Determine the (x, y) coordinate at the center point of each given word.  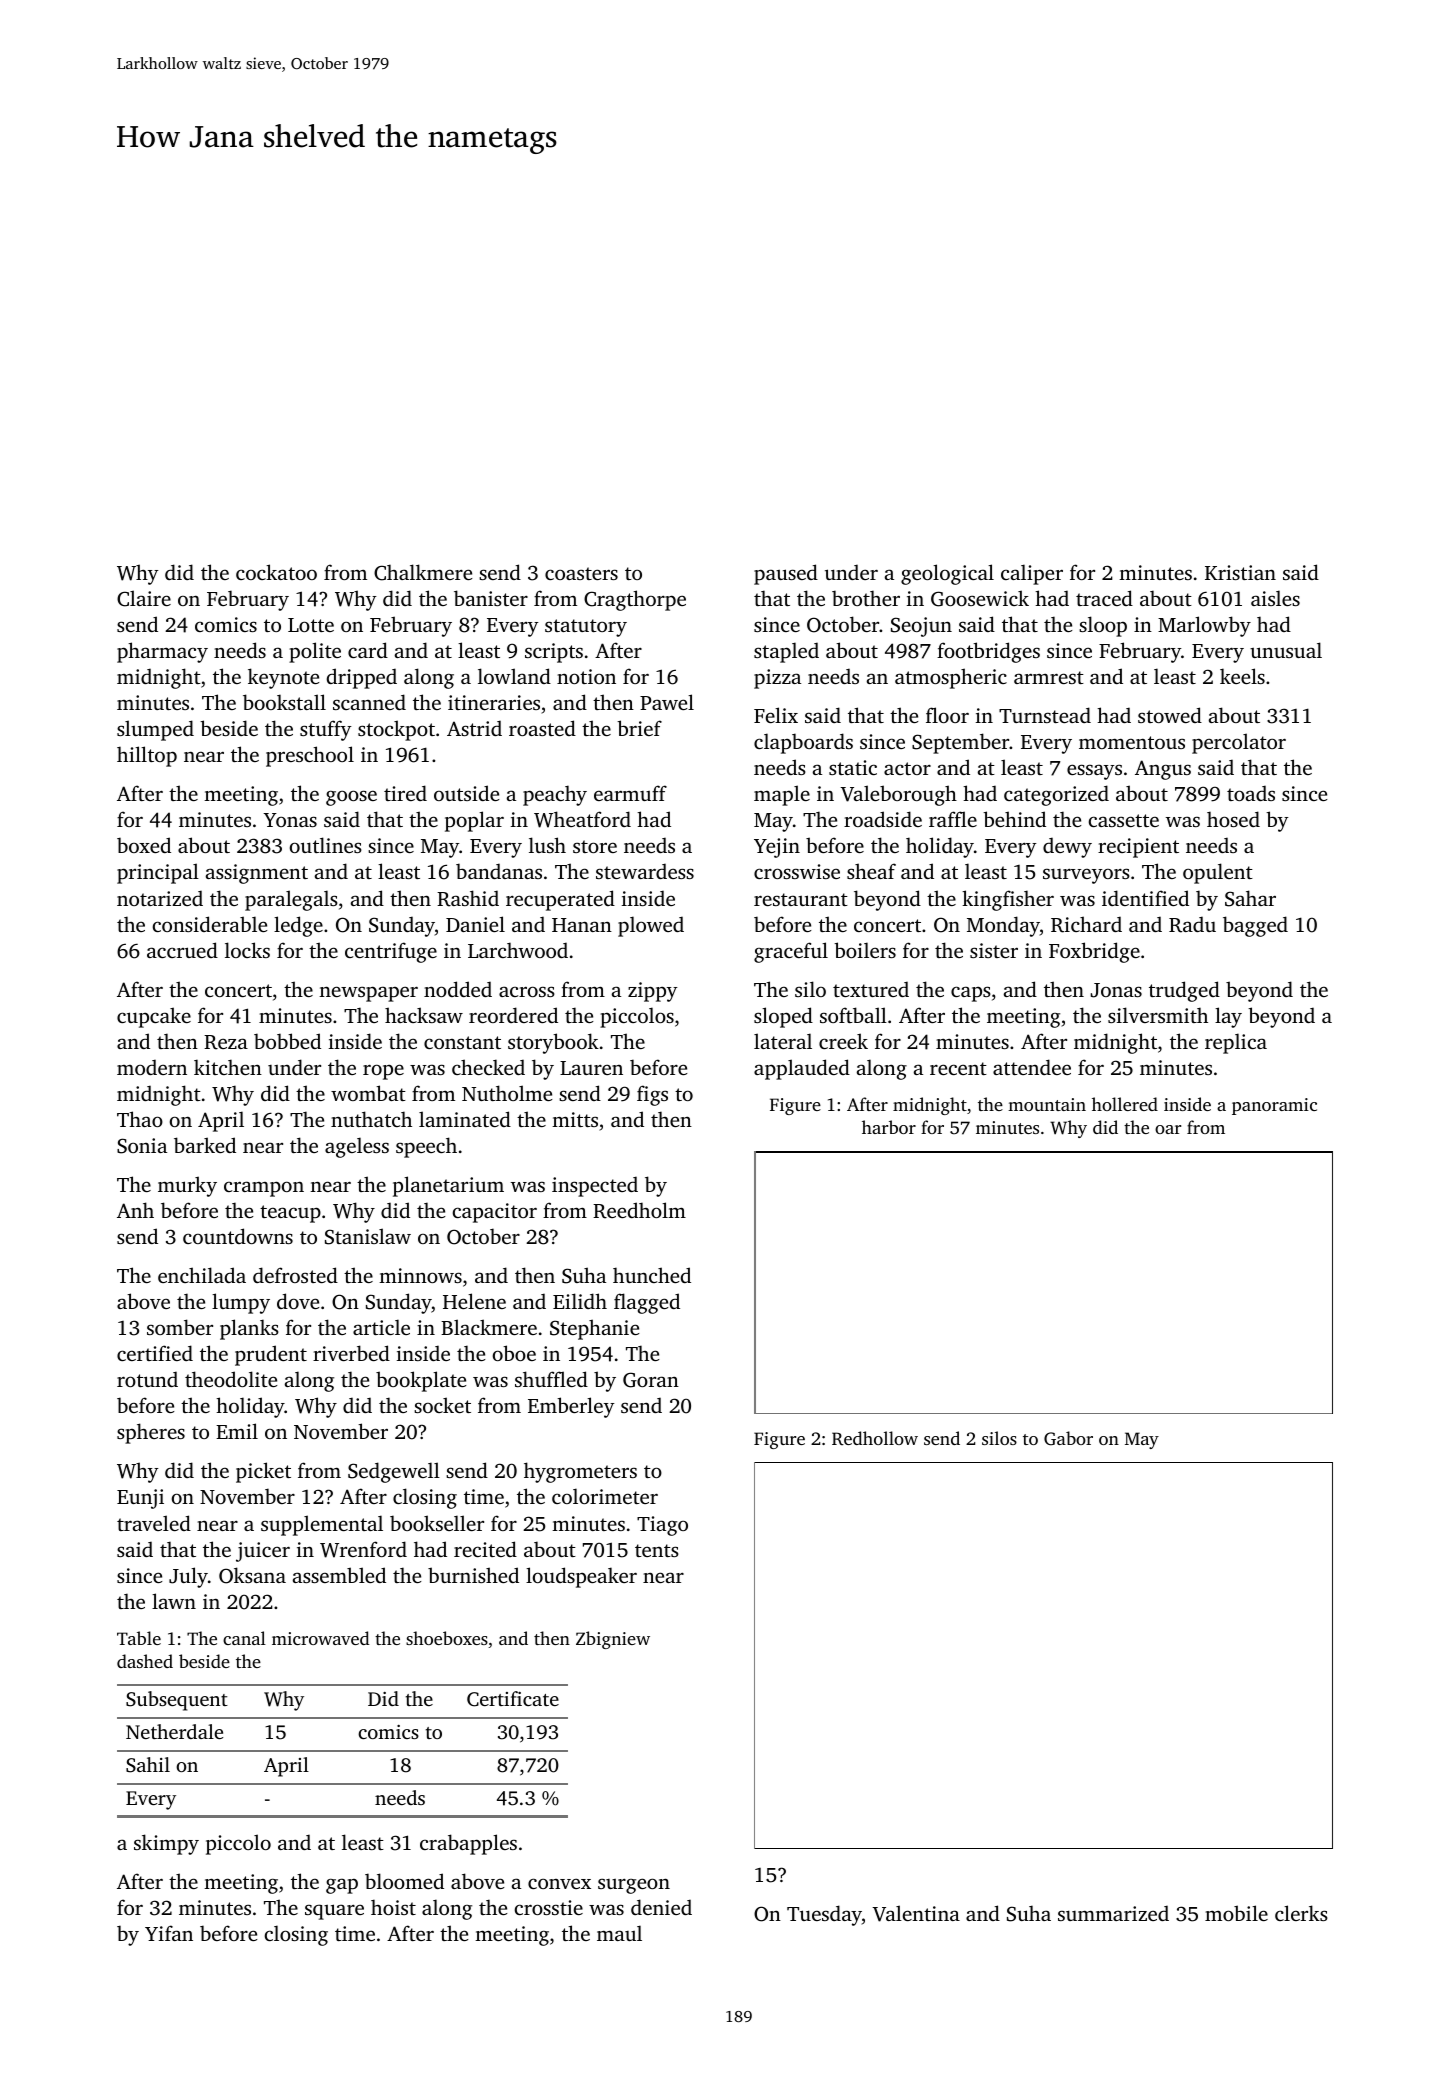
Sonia (142, 1146)
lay (1228, 1017)
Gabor (1068, 1438)
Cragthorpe (635, 600)
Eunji (140, 1499)
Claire (144, 598)
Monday (1003, 926)
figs (652, 1095)
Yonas (290, 820)
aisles (1275, 598)
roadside (883, 819)
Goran (651, 1380)
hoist (393, 1907)
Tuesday (824, 1915)
